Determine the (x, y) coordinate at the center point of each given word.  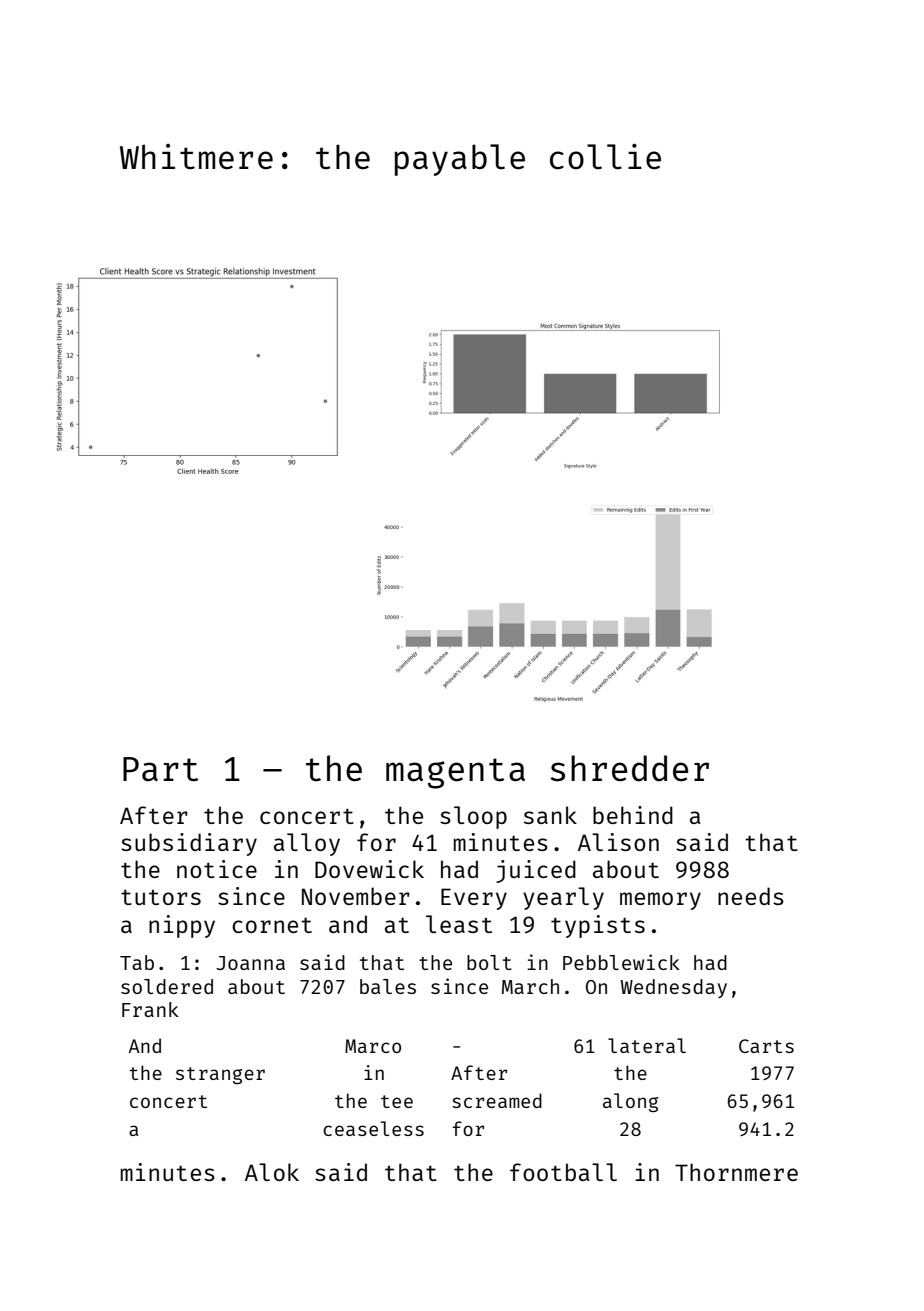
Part (160, 769)
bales (388, 986)
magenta (455, 773)
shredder (629, 768)
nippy (182, 926)
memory (660, 901)
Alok (272, 1172)
